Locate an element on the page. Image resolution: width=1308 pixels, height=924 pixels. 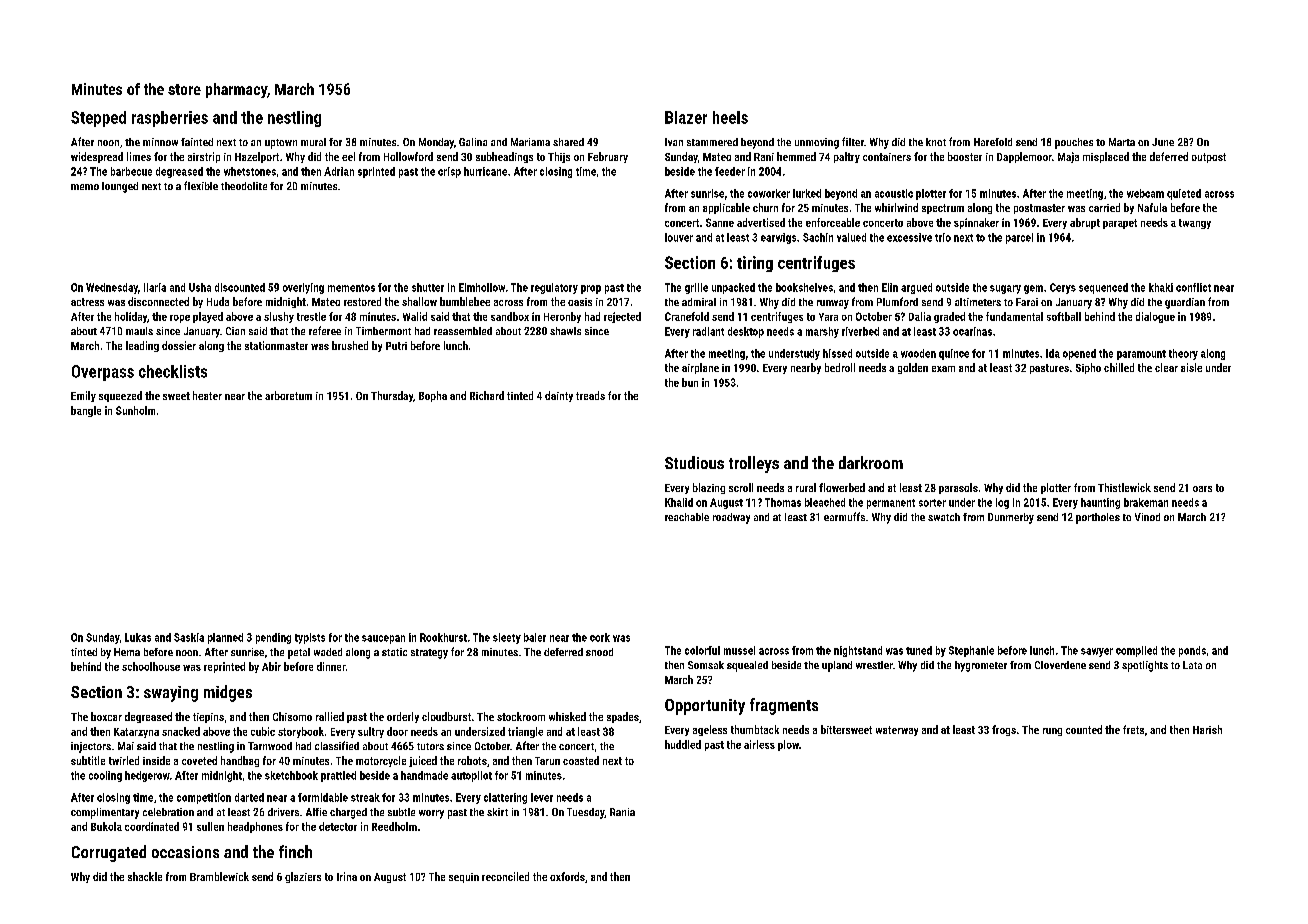
theodolite is located at coordinates (244, 186).
